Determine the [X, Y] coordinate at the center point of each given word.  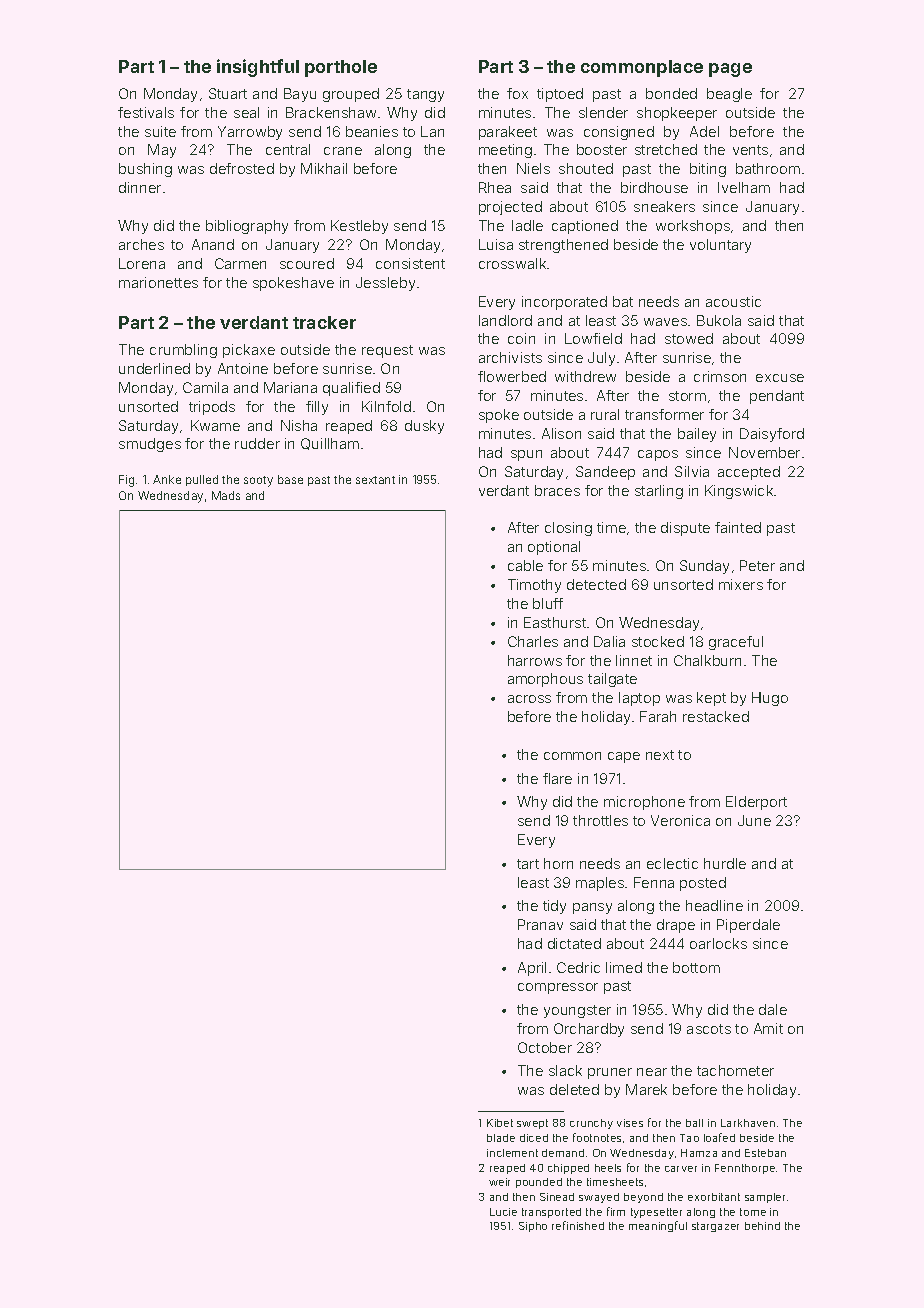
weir [499, 1182]
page [730, 70]
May [162, 151]
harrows [535, 660]
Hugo [770, 699]
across [529, 699]
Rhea [495, 187]
